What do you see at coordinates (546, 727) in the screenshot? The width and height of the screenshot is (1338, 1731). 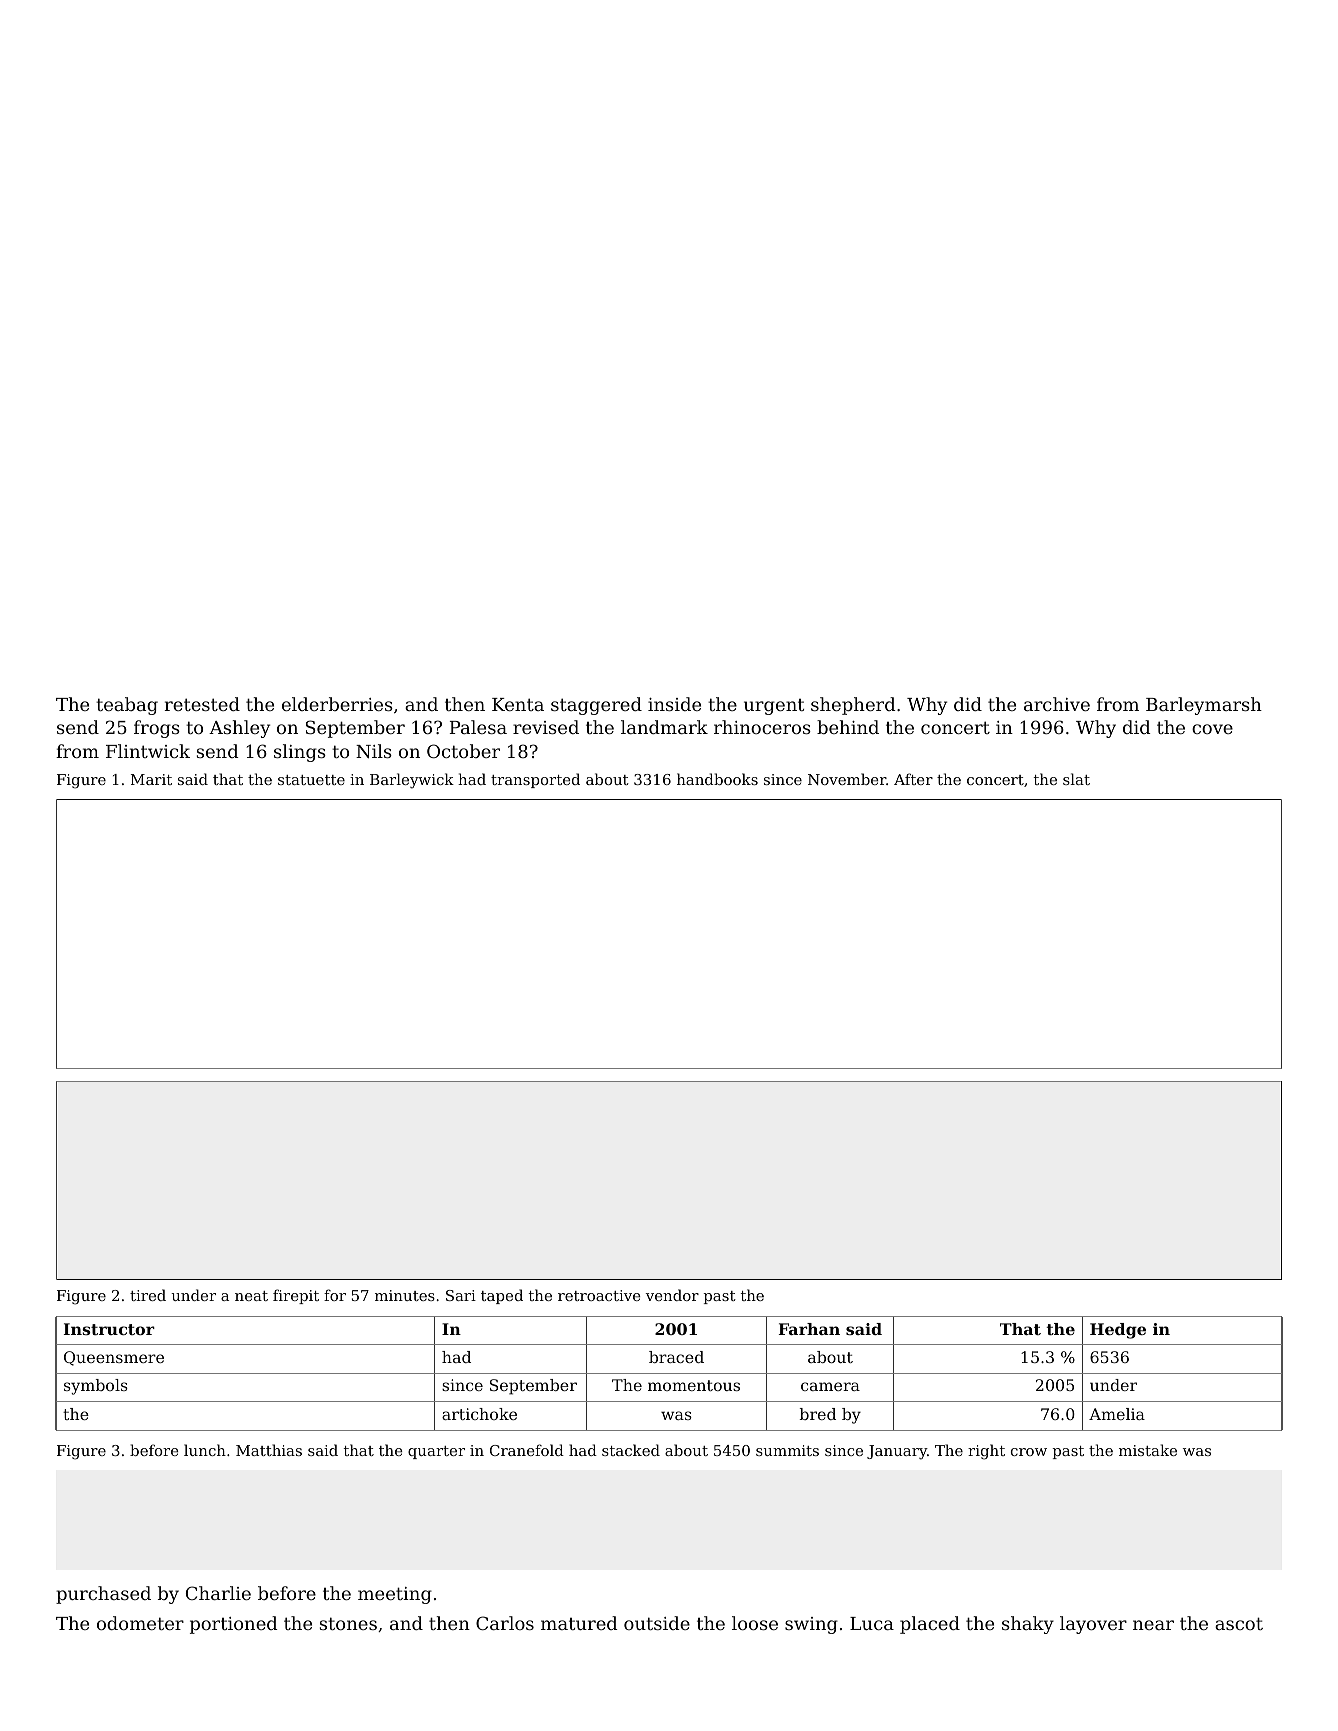 I see `revised` at bounding box center [546, 727].
